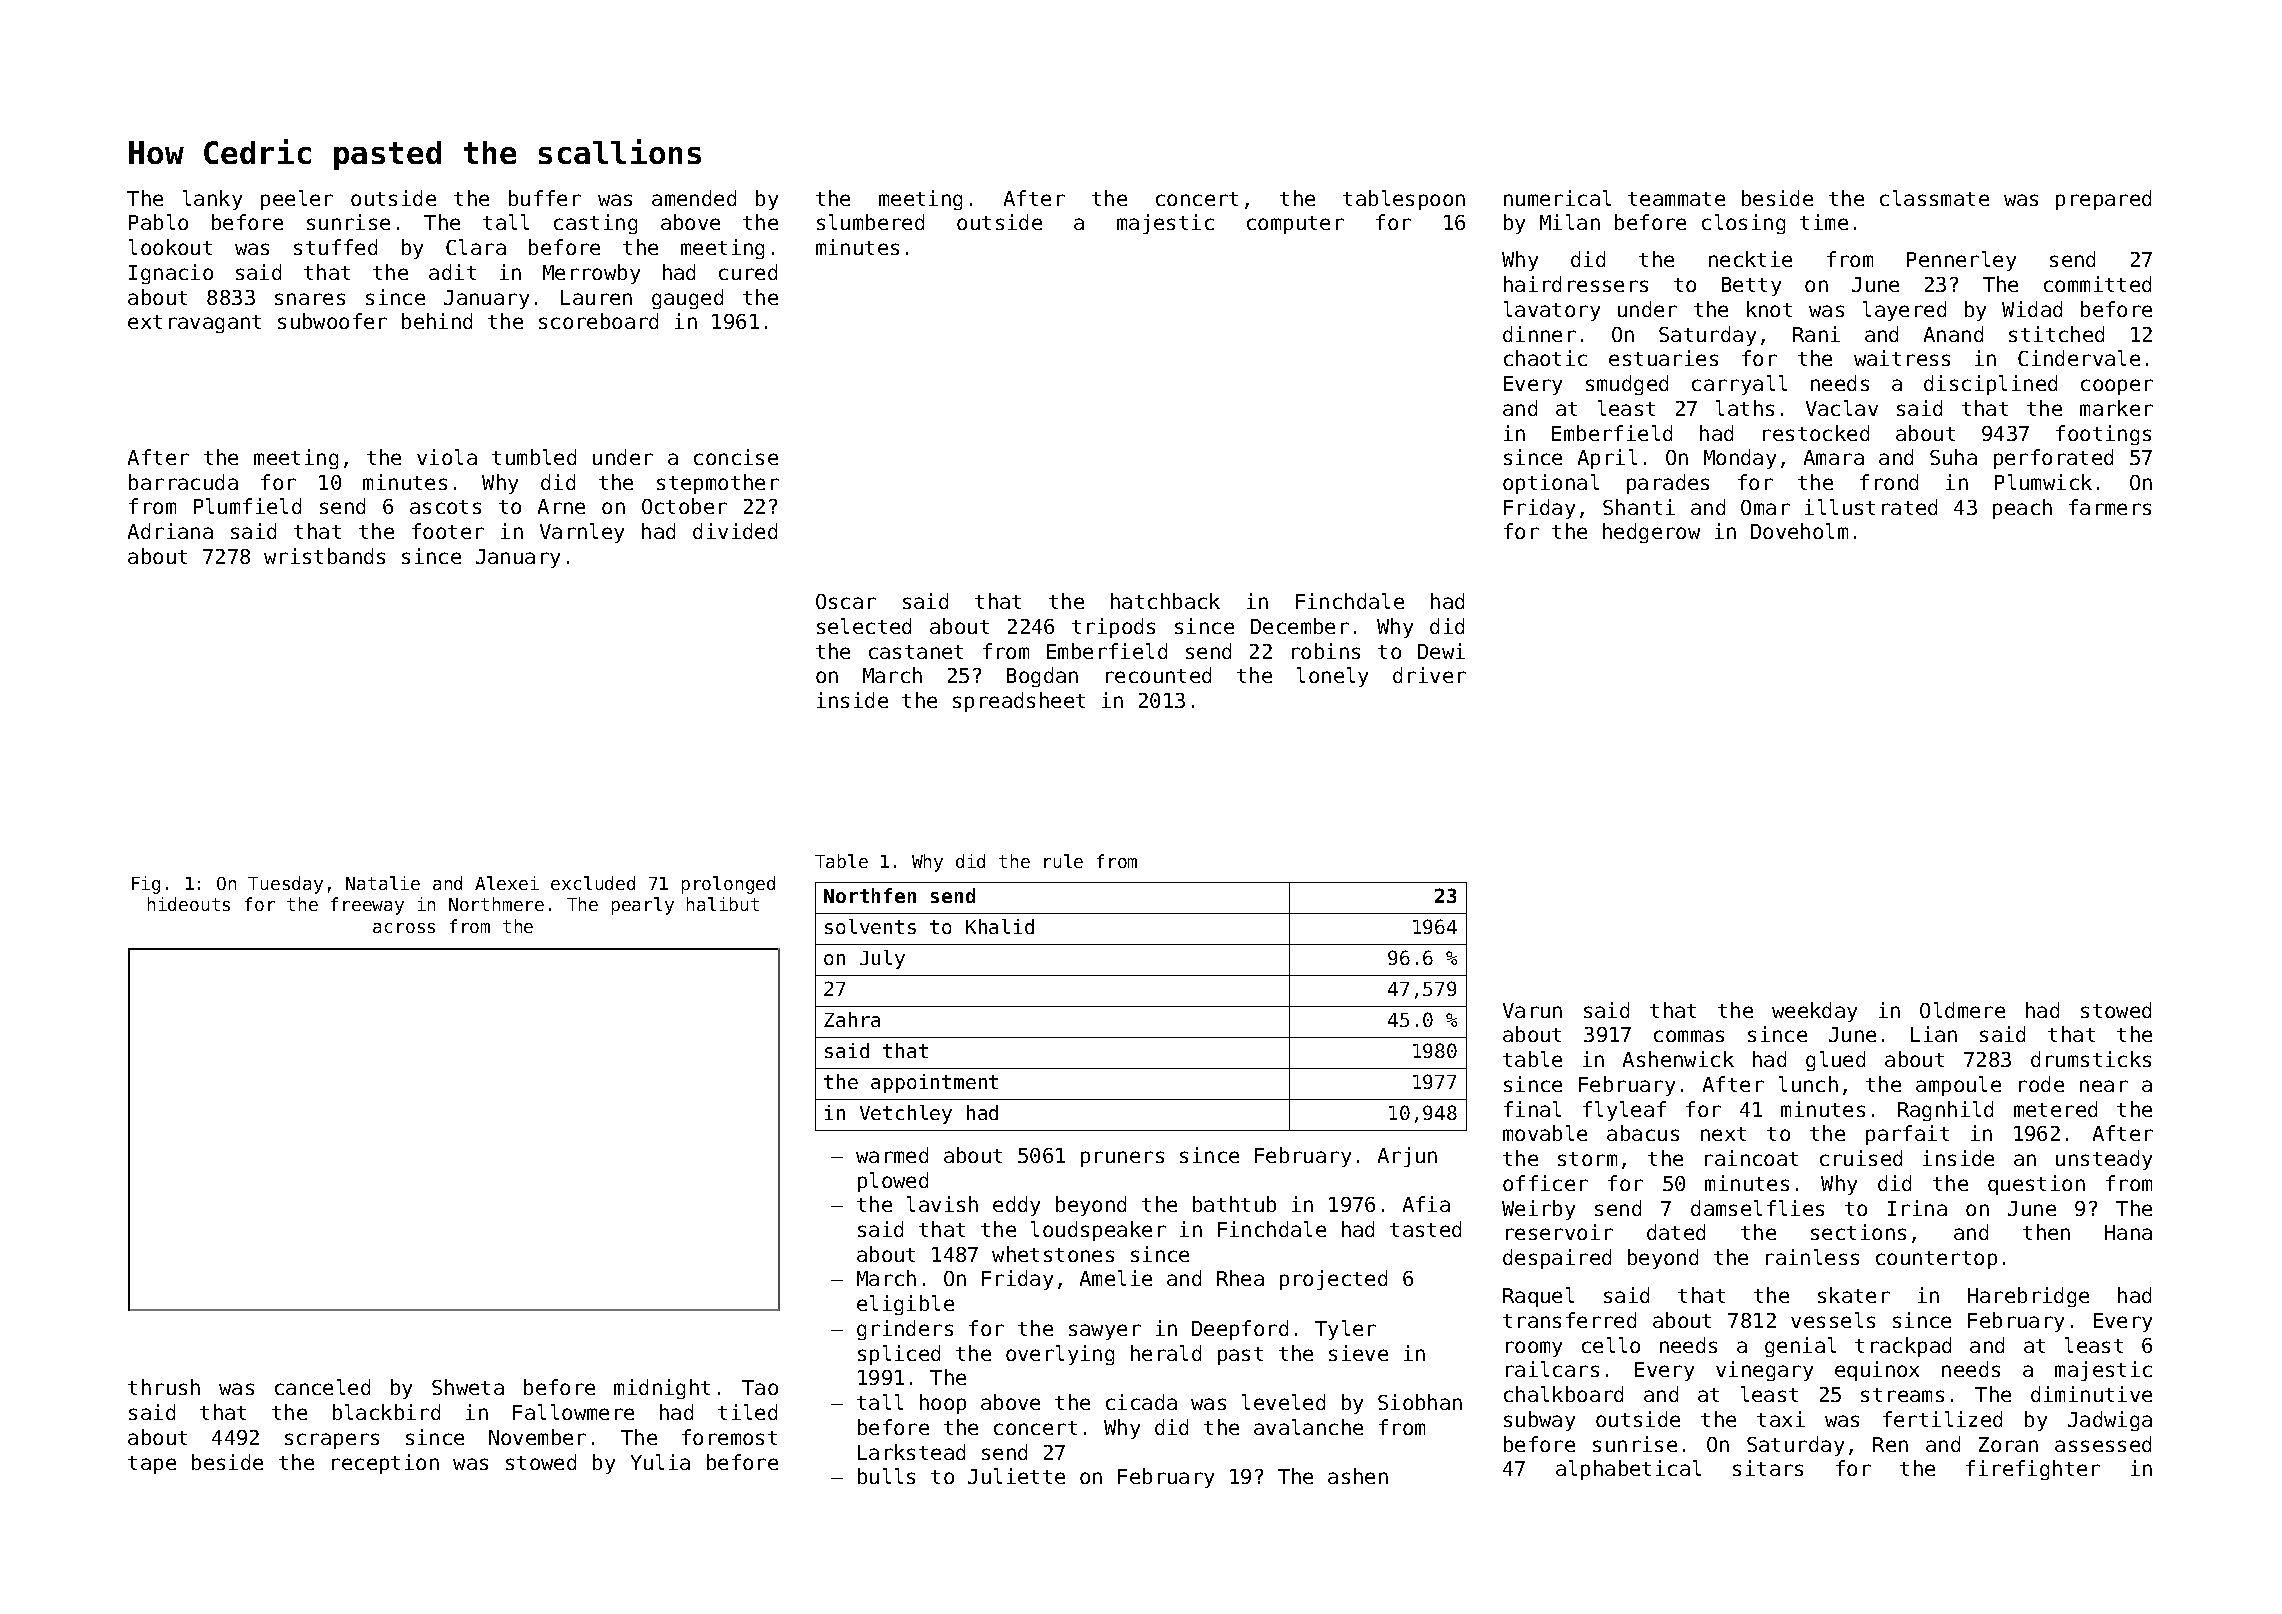 Image resolution: width=2282 pixels, height=1614 pixels. I want to click on across, so click(404, 928).
